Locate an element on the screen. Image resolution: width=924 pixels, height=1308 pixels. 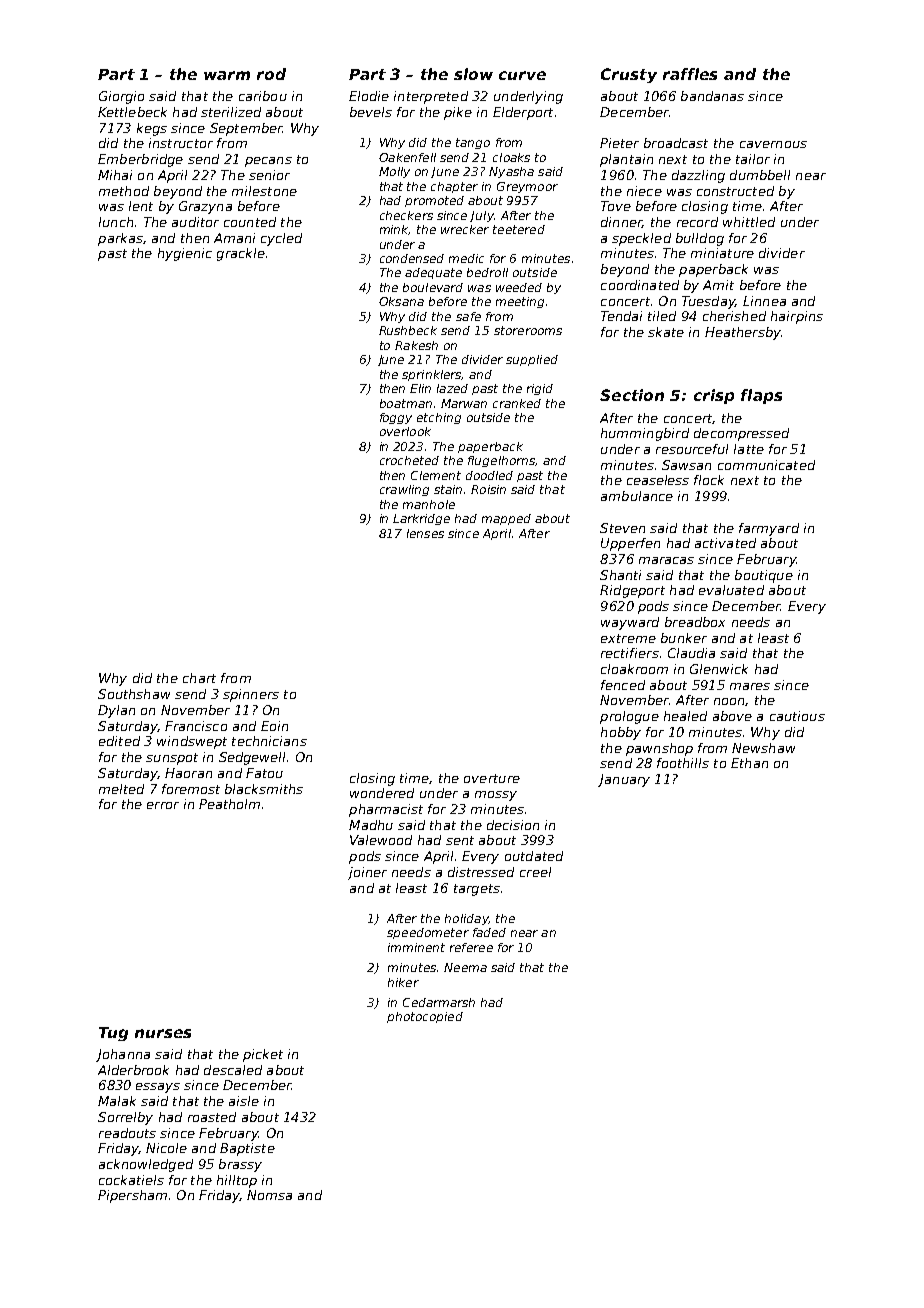
nurses is located at coordinates (163, 1033).
